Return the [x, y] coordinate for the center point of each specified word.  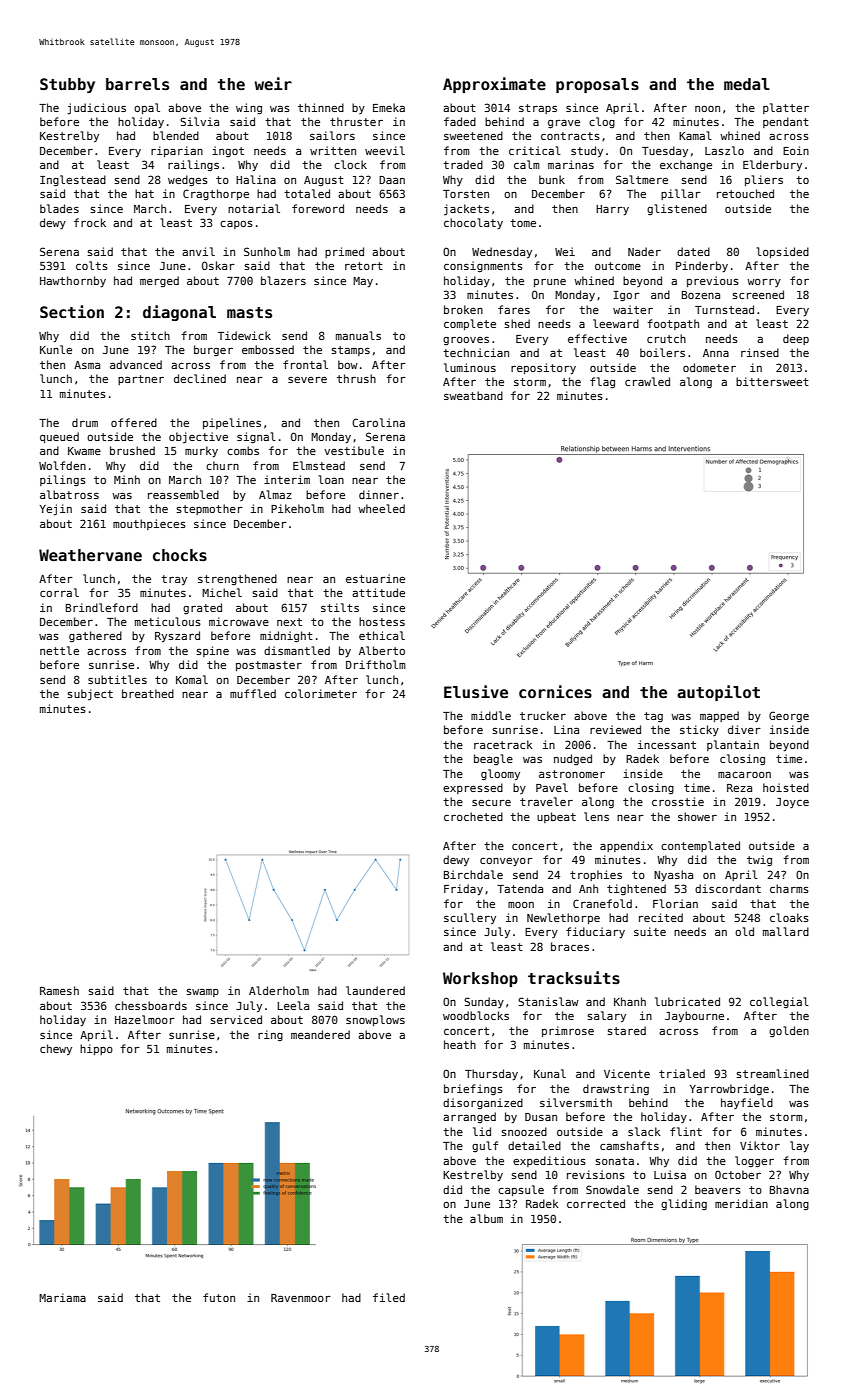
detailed [534, 1145]
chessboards [151, 1005]
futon [219, 1297]
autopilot [718, 693]
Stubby [67, 85]
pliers [764, 180]
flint [686, 1131]
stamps [351, 351]
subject [90, 694]
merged [159, 281]
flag [602, 382]
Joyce [792, 803]
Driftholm [376, 664]
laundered [375, 990]
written [333, 150]
